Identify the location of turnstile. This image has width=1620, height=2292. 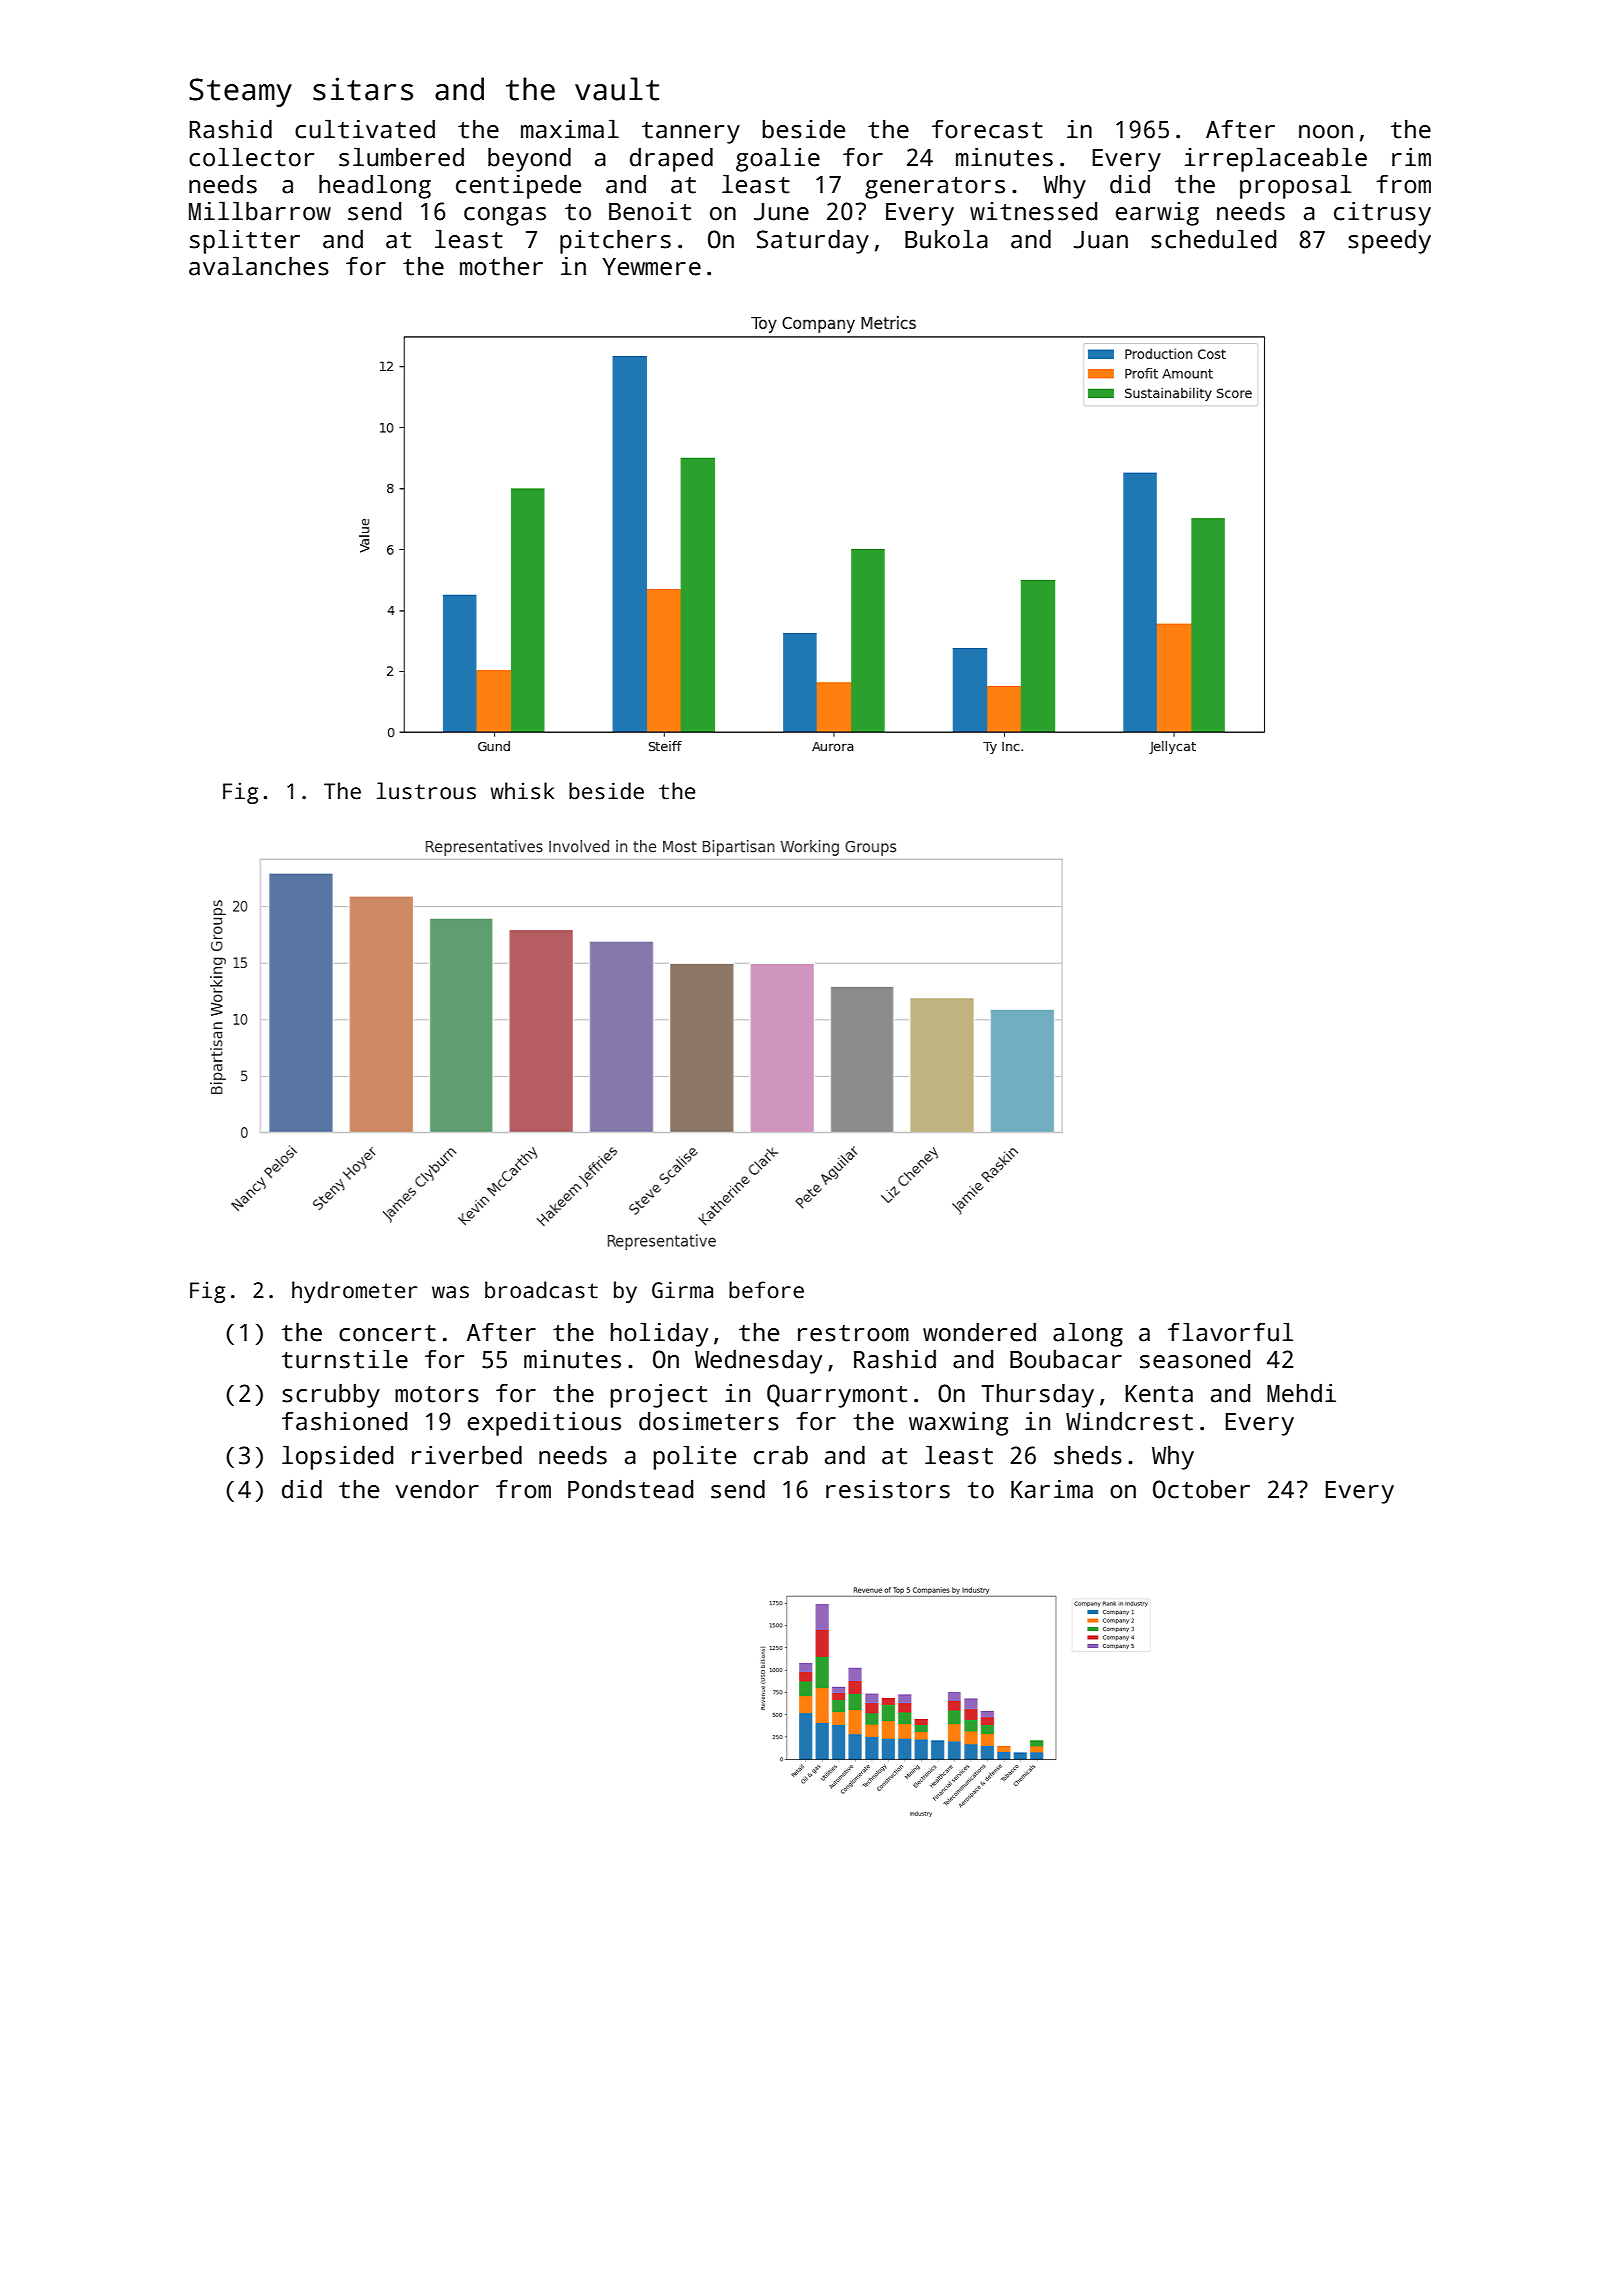
(345, 1359).
